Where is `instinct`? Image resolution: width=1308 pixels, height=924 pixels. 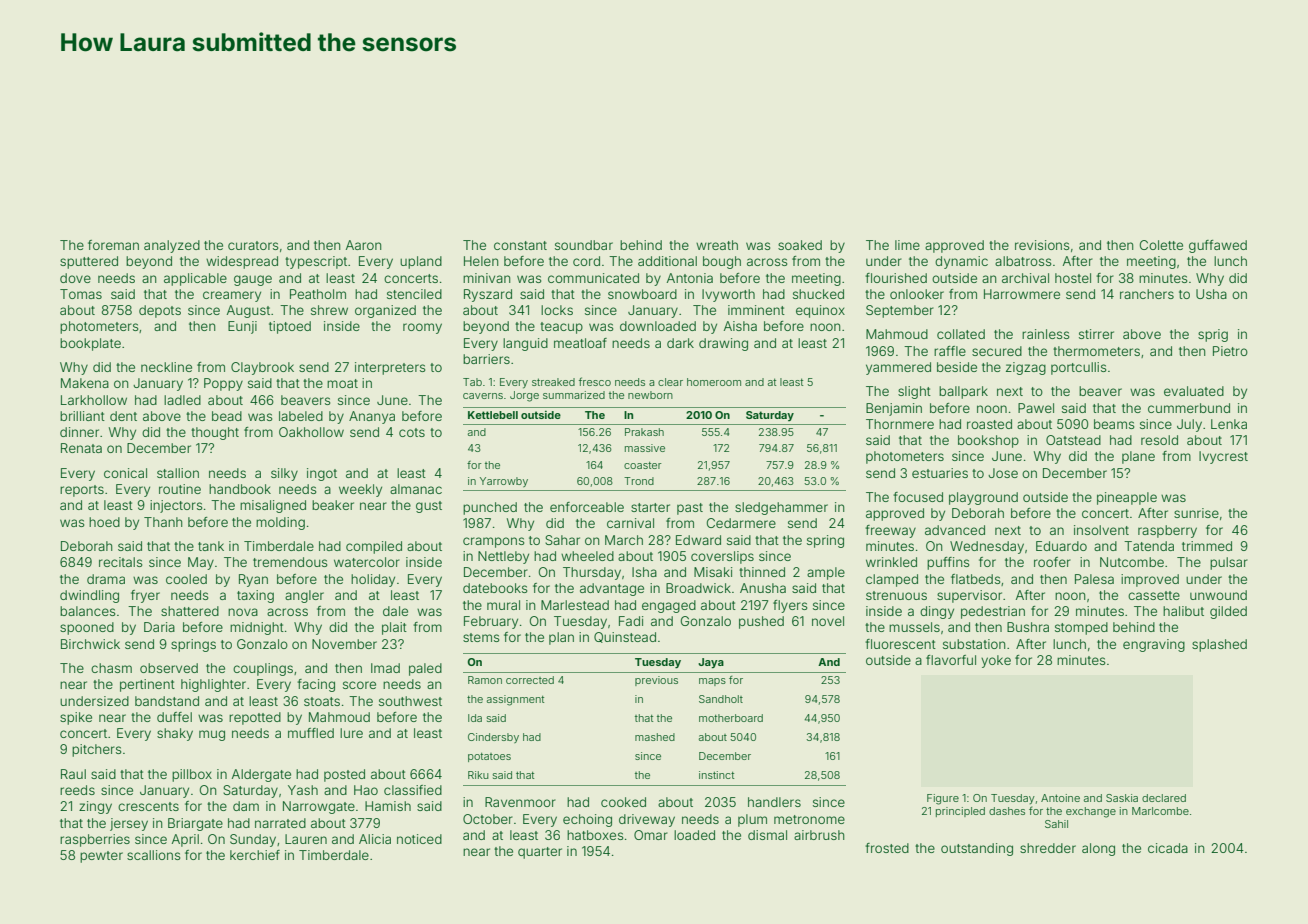 instinct is located at coordinates (716, 775).
